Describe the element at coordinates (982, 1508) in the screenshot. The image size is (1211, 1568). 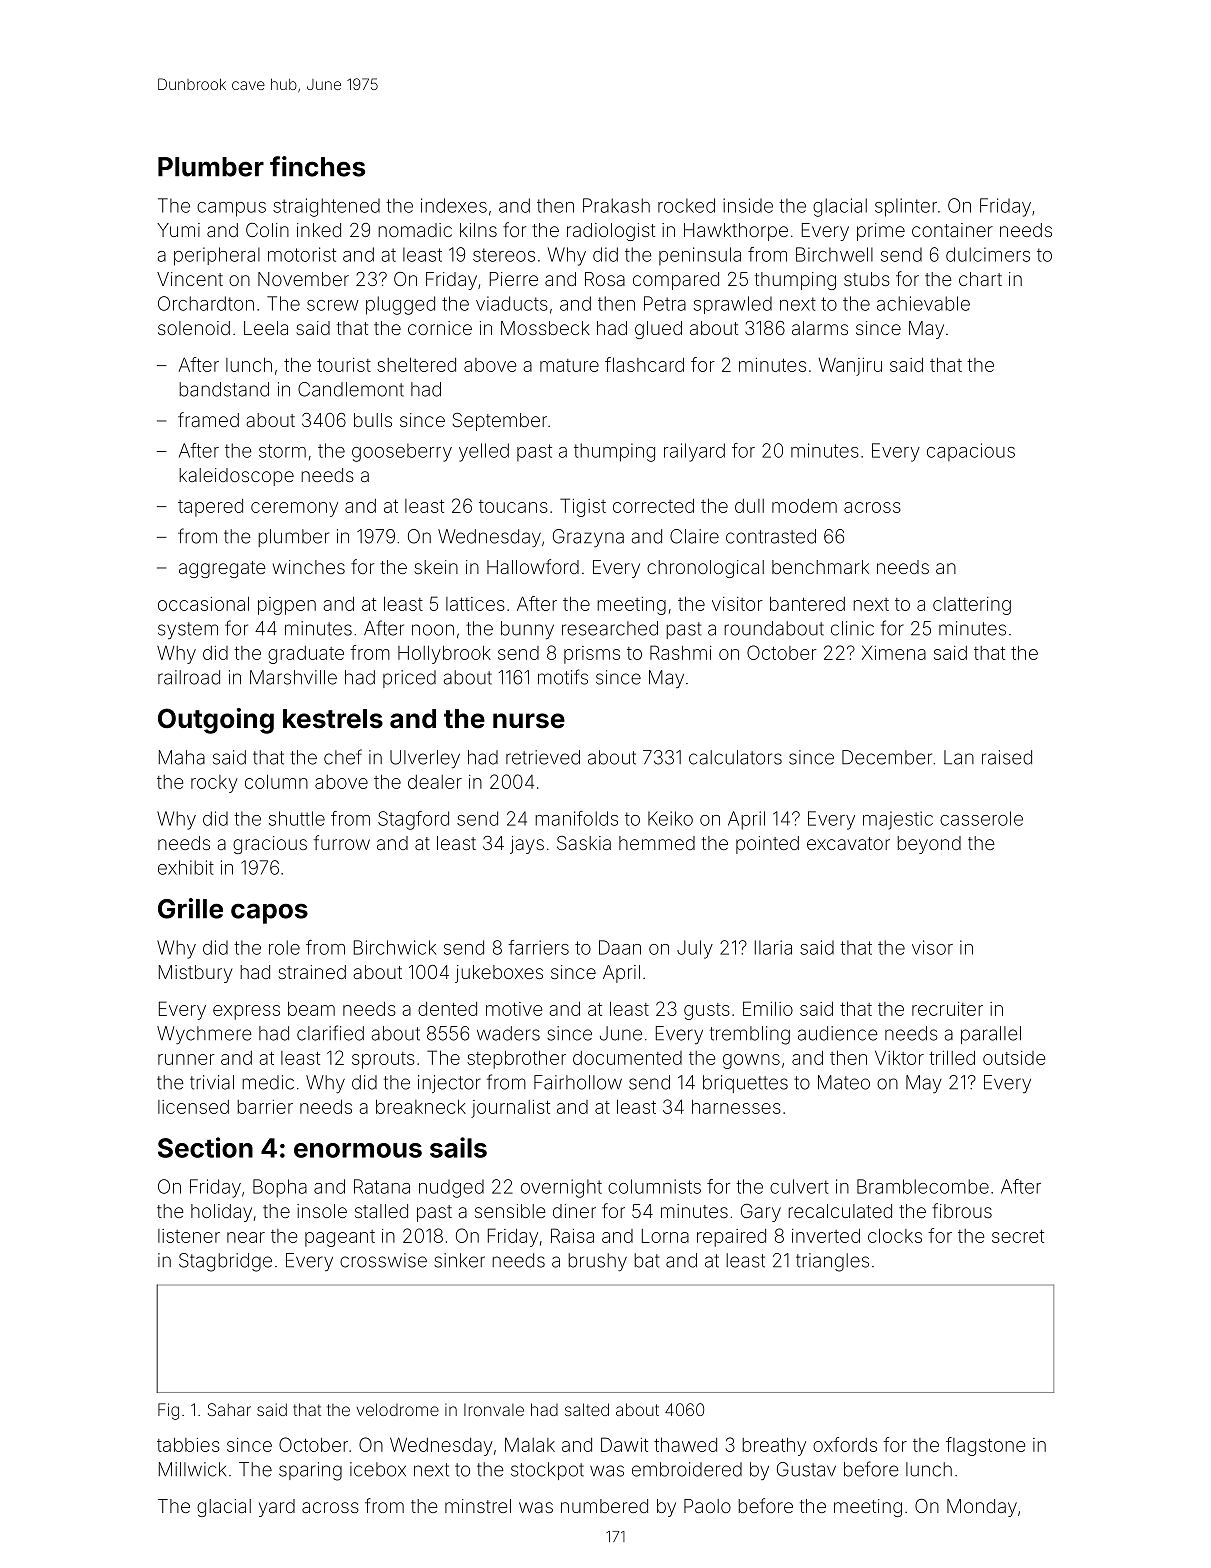
I see `Monday` at that location.
